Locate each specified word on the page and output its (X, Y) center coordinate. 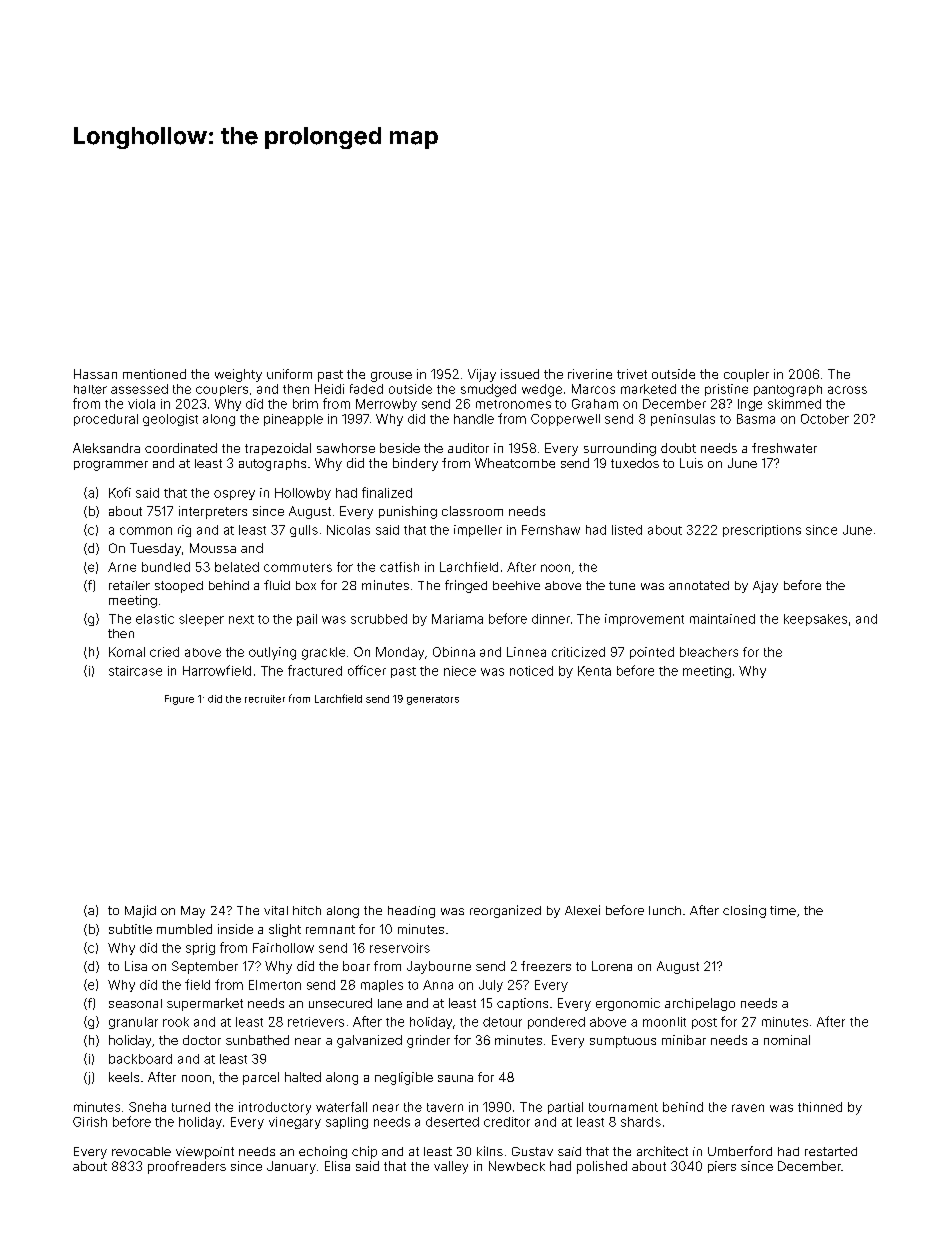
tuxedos (635, 463)
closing (744, 911)
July (491, 986)
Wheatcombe (515, 463)
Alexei (582, 910)
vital (276, 910)
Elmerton (275, 985)
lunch (665, 910)
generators (433, 700)
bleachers (709, 652)
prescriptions (762, 531)
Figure (179, 700)
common (146, 531)
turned (191, 1107)
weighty (238, 375)
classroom (472, 511)
